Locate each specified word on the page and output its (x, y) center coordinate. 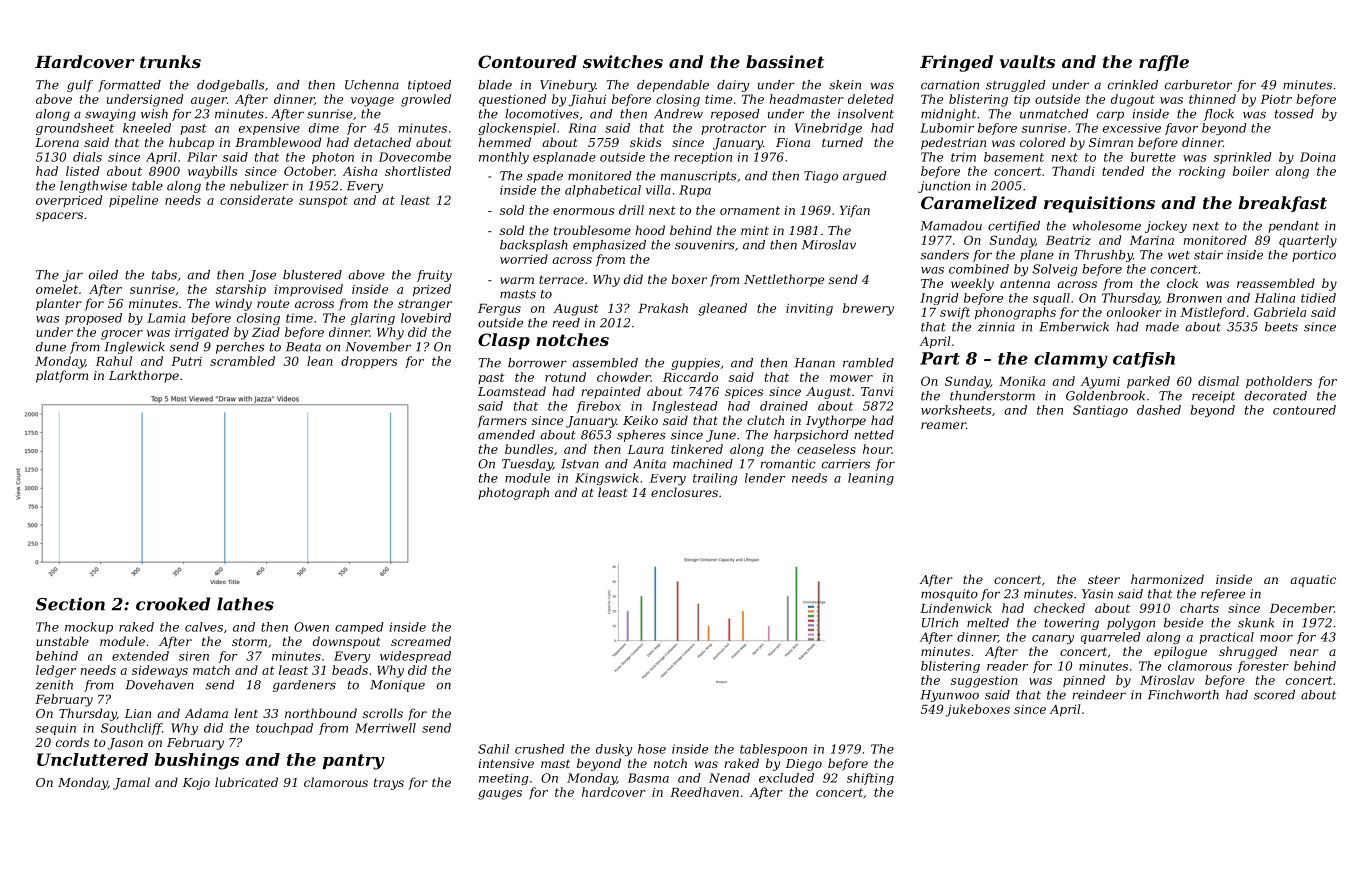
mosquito (949, 595)
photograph (513, 493)
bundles (529, 449)
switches (623, 61)
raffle (1164, 63)
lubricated (246, 782)
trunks (170, 61)
